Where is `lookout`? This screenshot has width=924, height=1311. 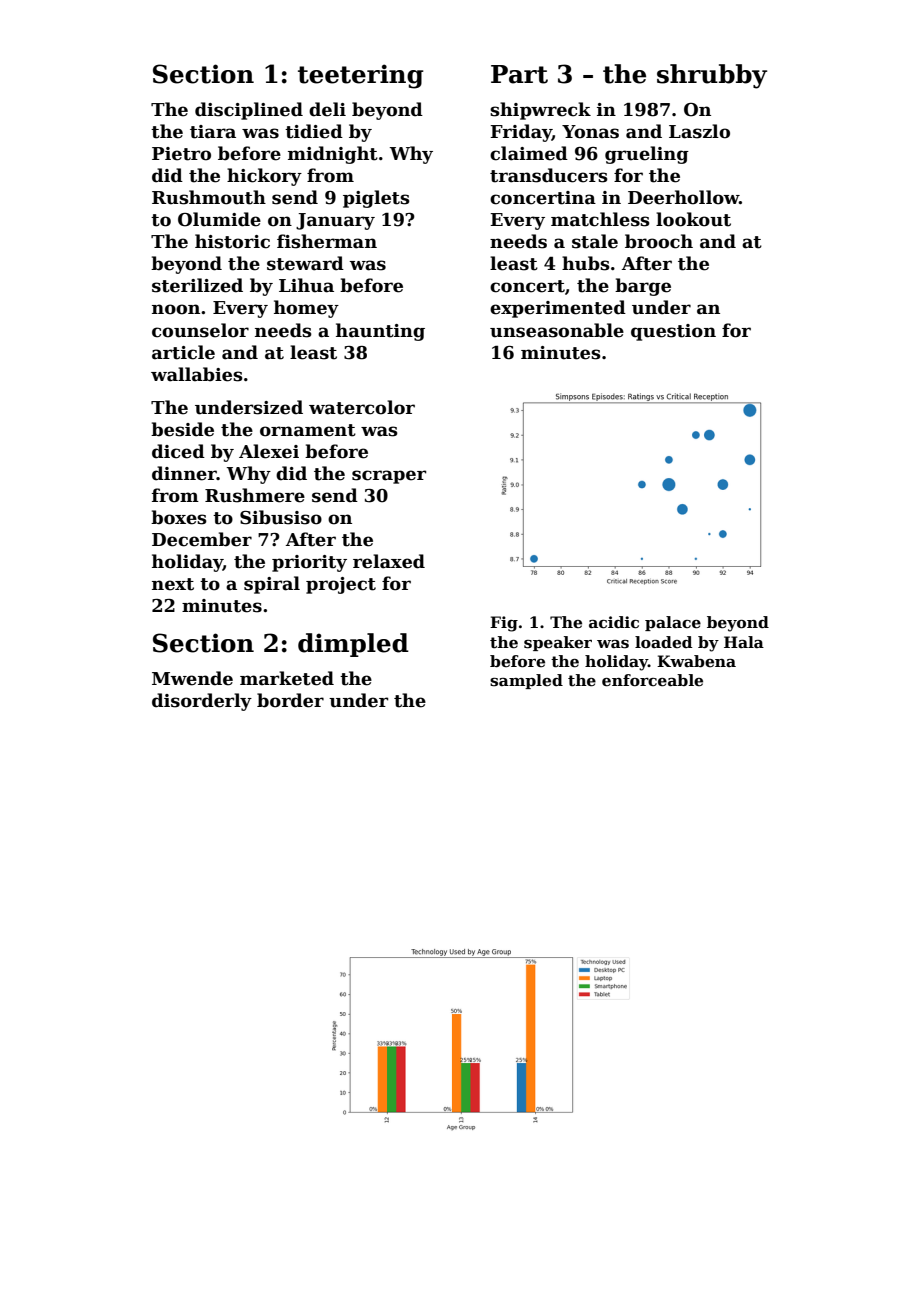
lookout is located at coordinates (693, 219).
